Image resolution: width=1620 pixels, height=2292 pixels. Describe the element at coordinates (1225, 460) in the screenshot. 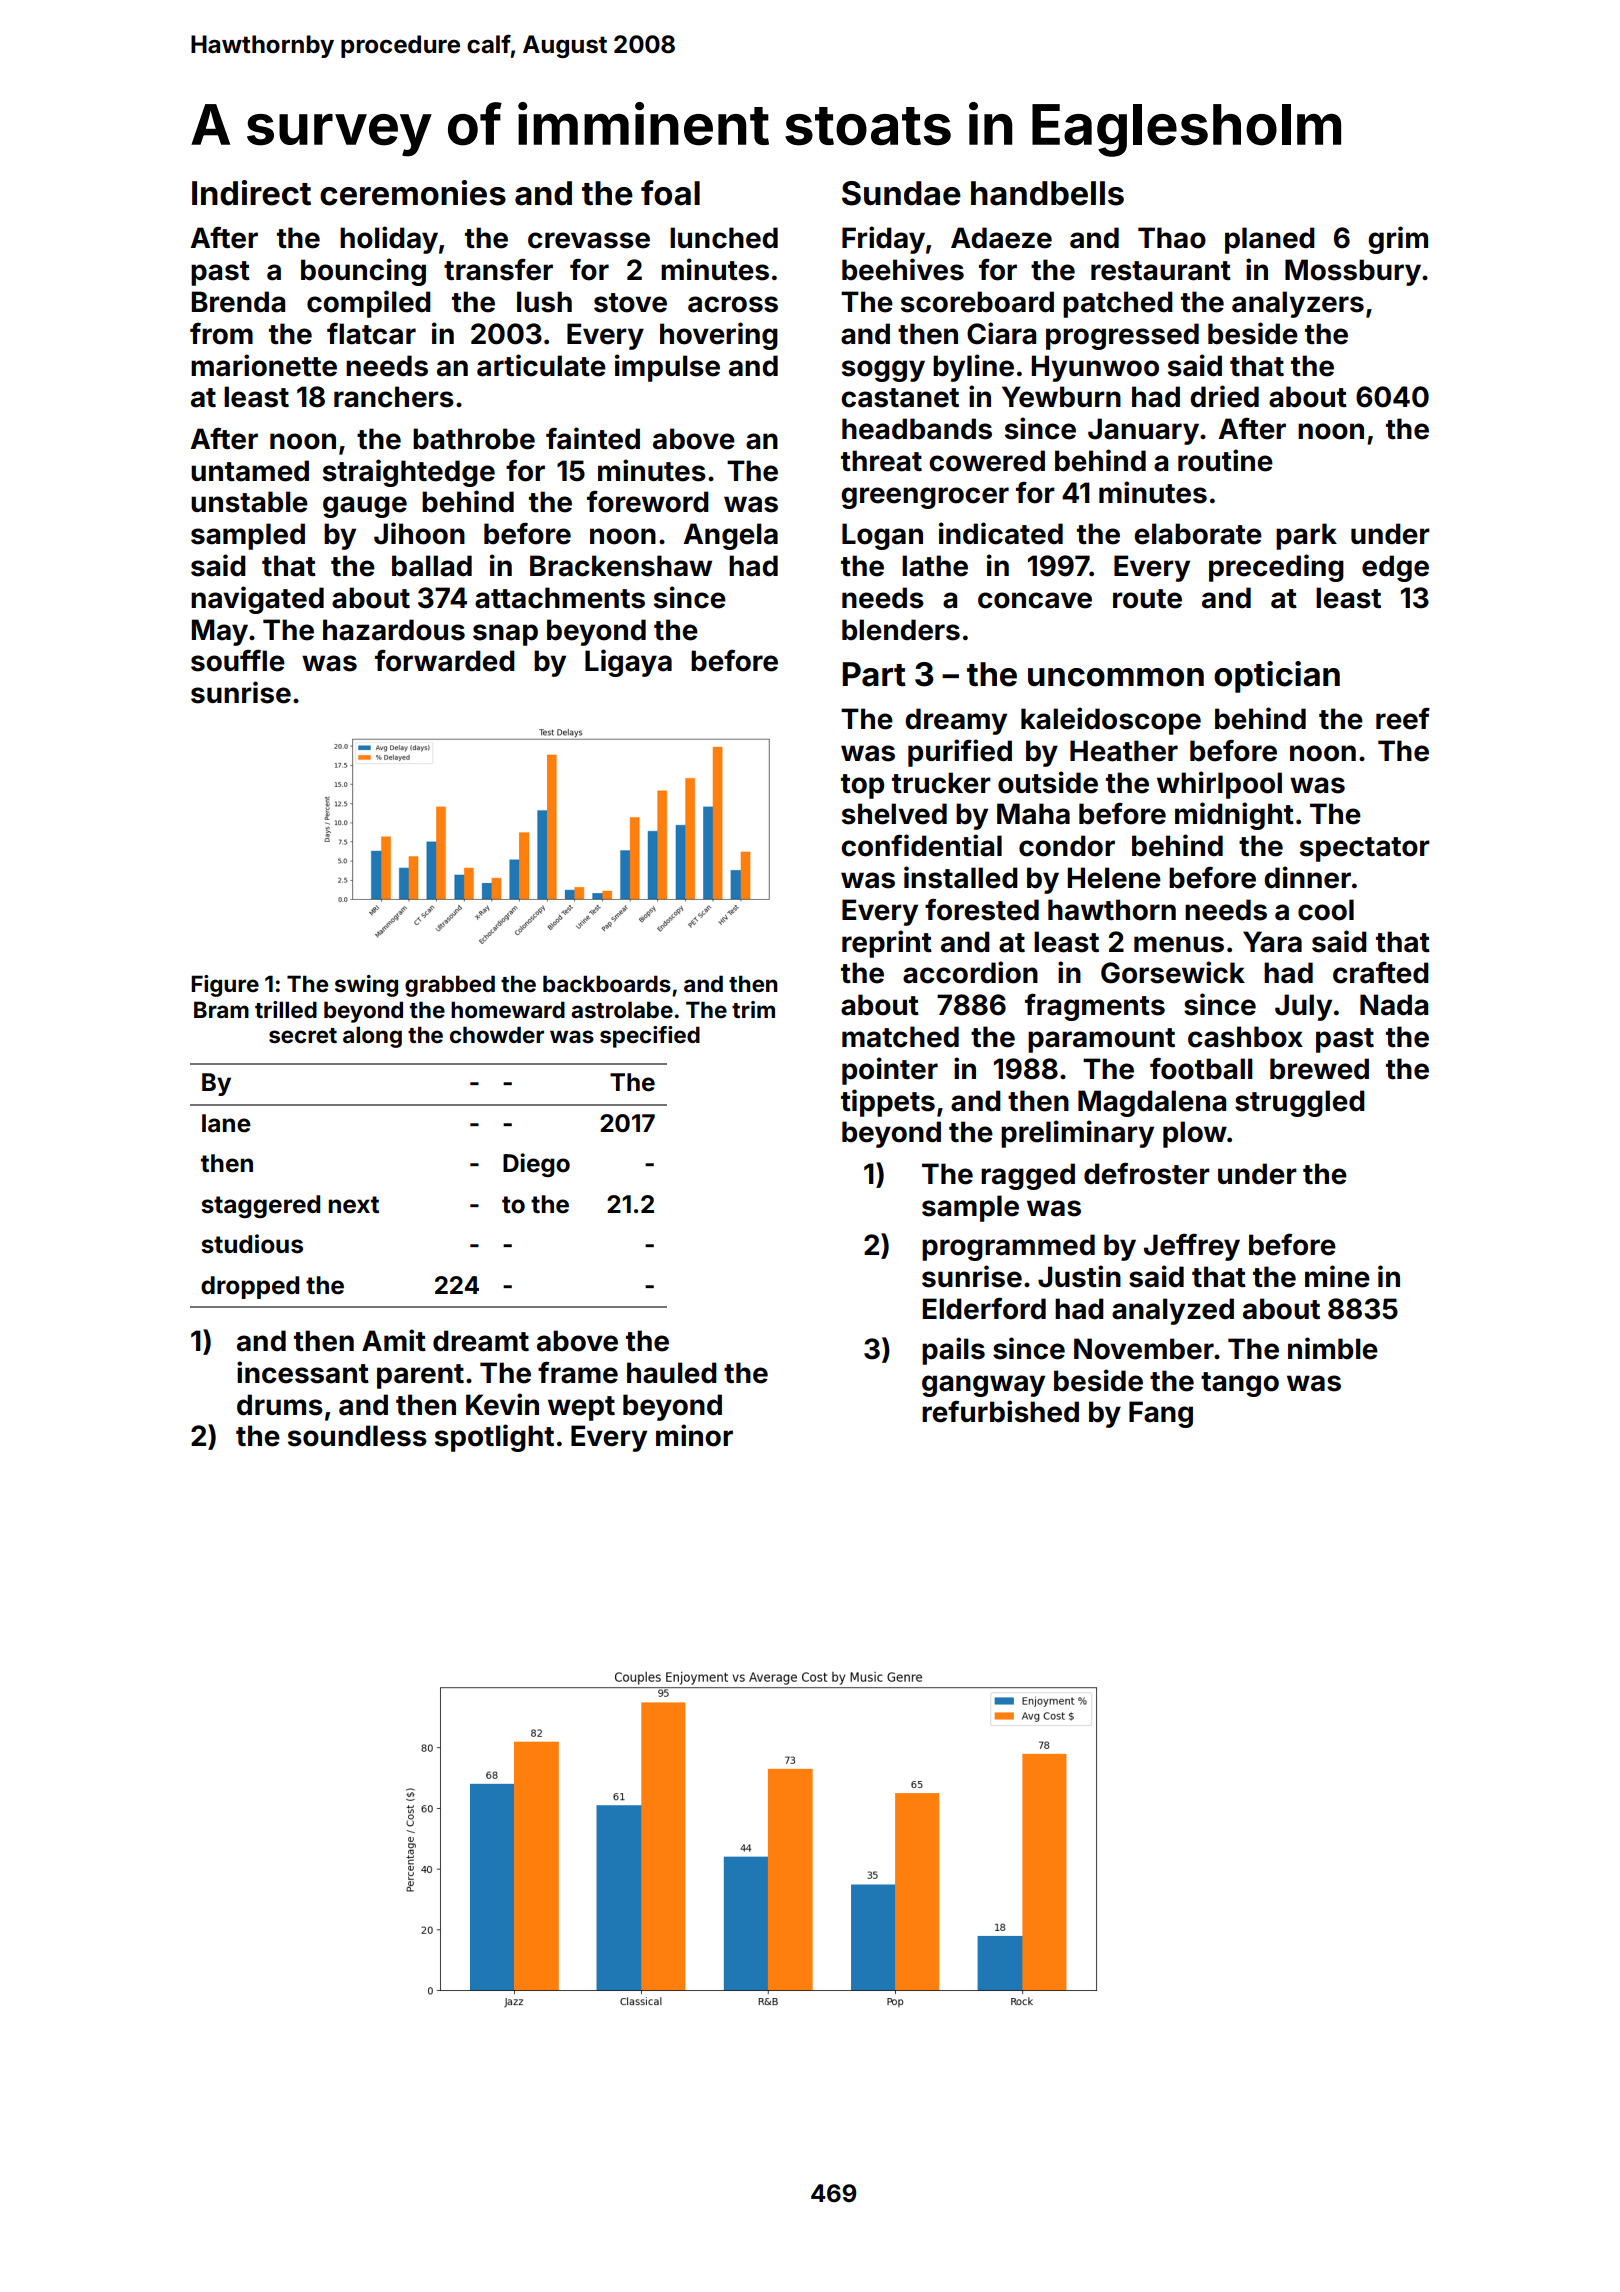

I see `routine` at that location.
